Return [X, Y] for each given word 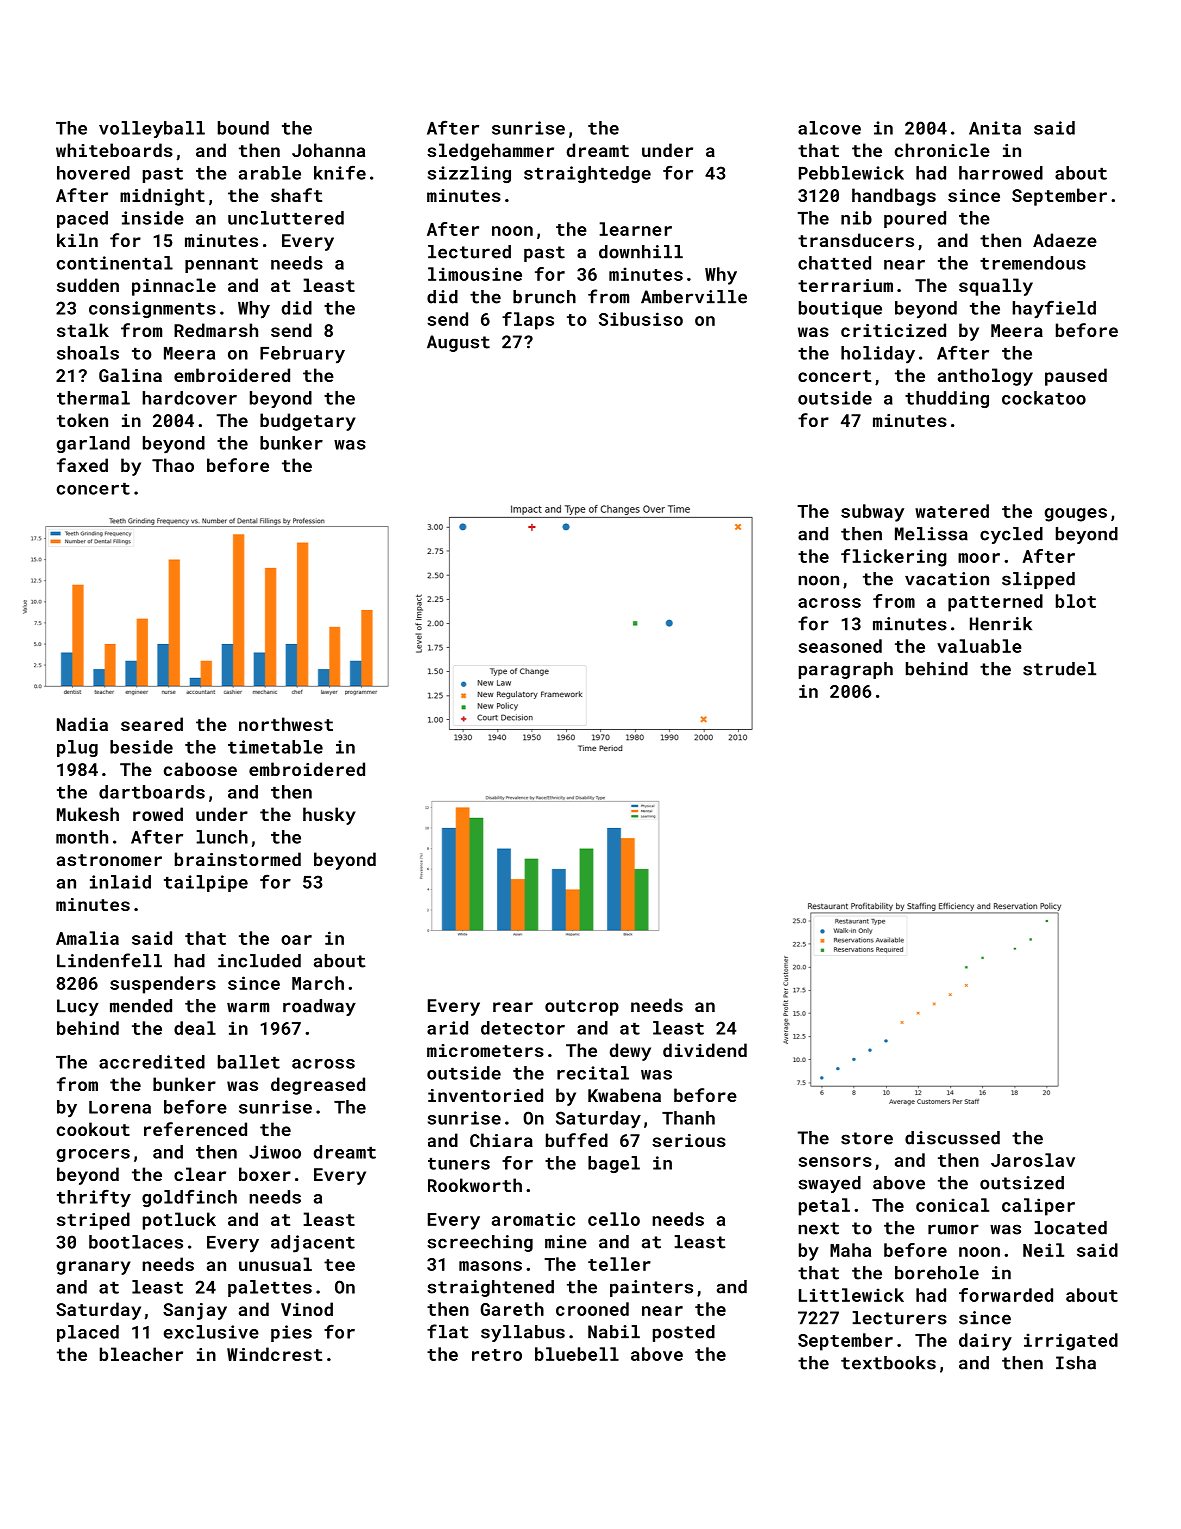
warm [248, 1007]
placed [88, 1333]
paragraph [846, 670]
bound [243, 128]
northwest [286, 724]
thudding [947, 399]
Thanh [688, 1118]
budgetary [308, 422]
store [867, 1138]
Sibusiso [641, 319]
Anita [995, 128]
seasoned [840, 646]
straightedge [587, 174]
